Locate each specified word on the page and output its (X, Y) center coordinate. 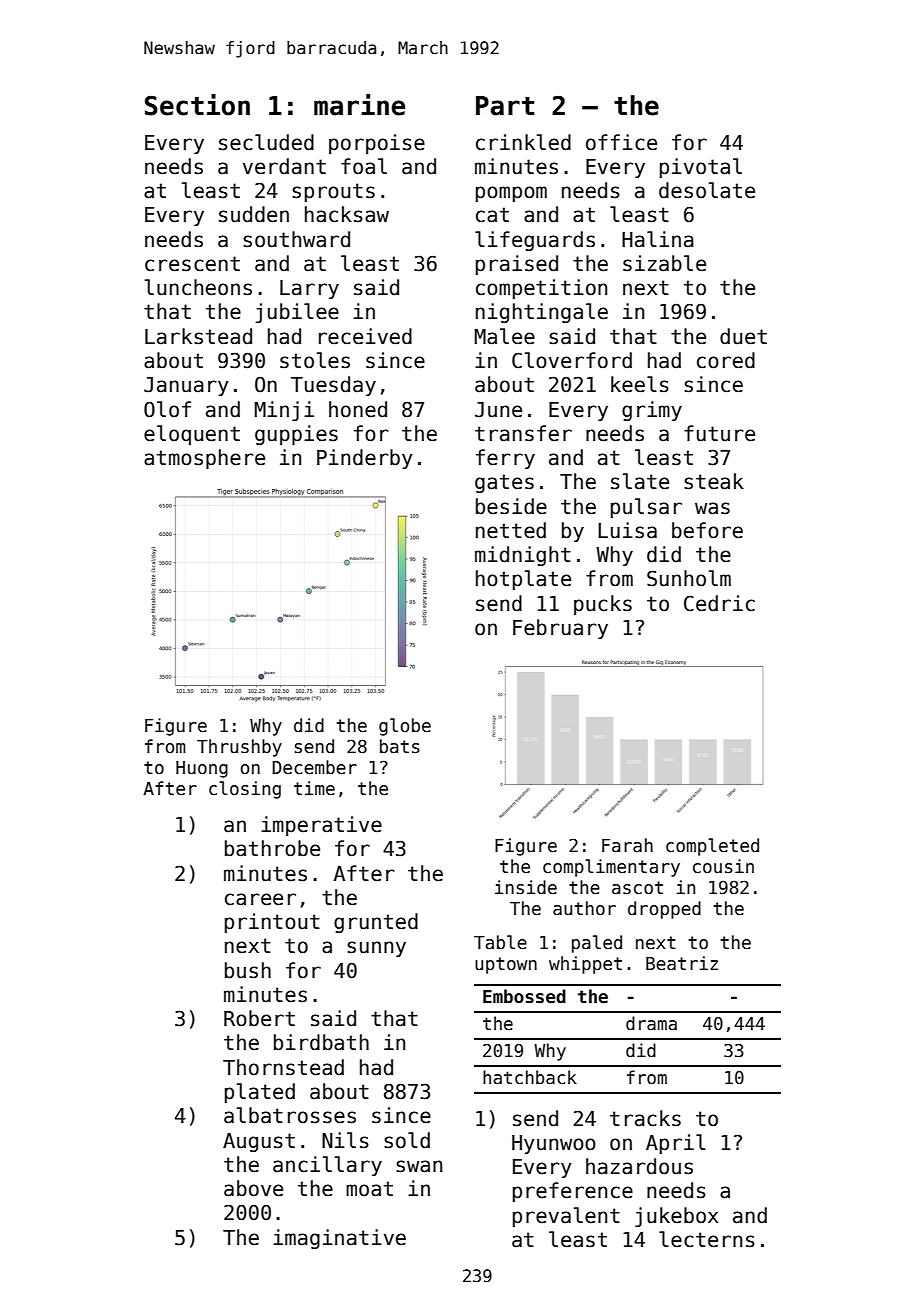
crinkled (523, 142)
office (621, 142)
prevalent (566, 1217)
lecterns (707, 1239)
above (253, 1188)
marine (359, 105)
